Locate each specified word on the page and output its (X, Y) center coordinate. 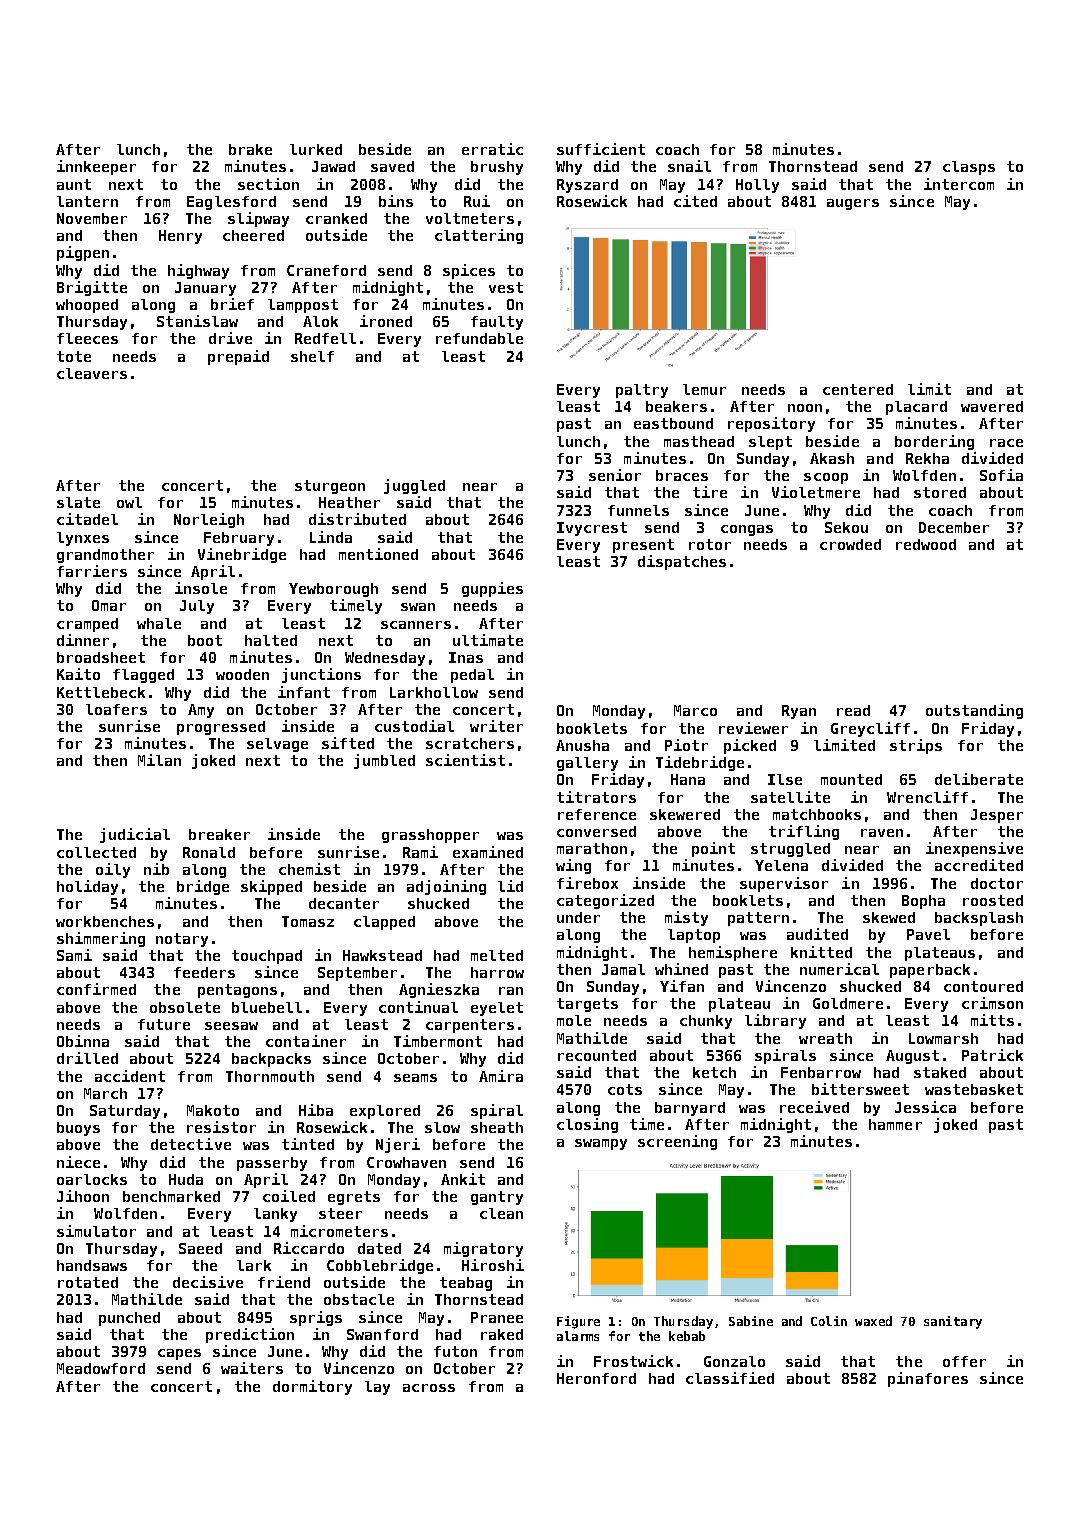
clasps (969, 168)
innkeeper (96, 167)
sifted (348, 743)
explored (385, 1112)
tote (74, 356)
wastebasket (974, 1089)
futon (455, 1351)
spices (469, 271)
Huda (186, 1179)
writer (496, 726)
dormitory (312, 1387)
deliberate (979, 779)
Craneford (326, 270)
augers (853, 204)
